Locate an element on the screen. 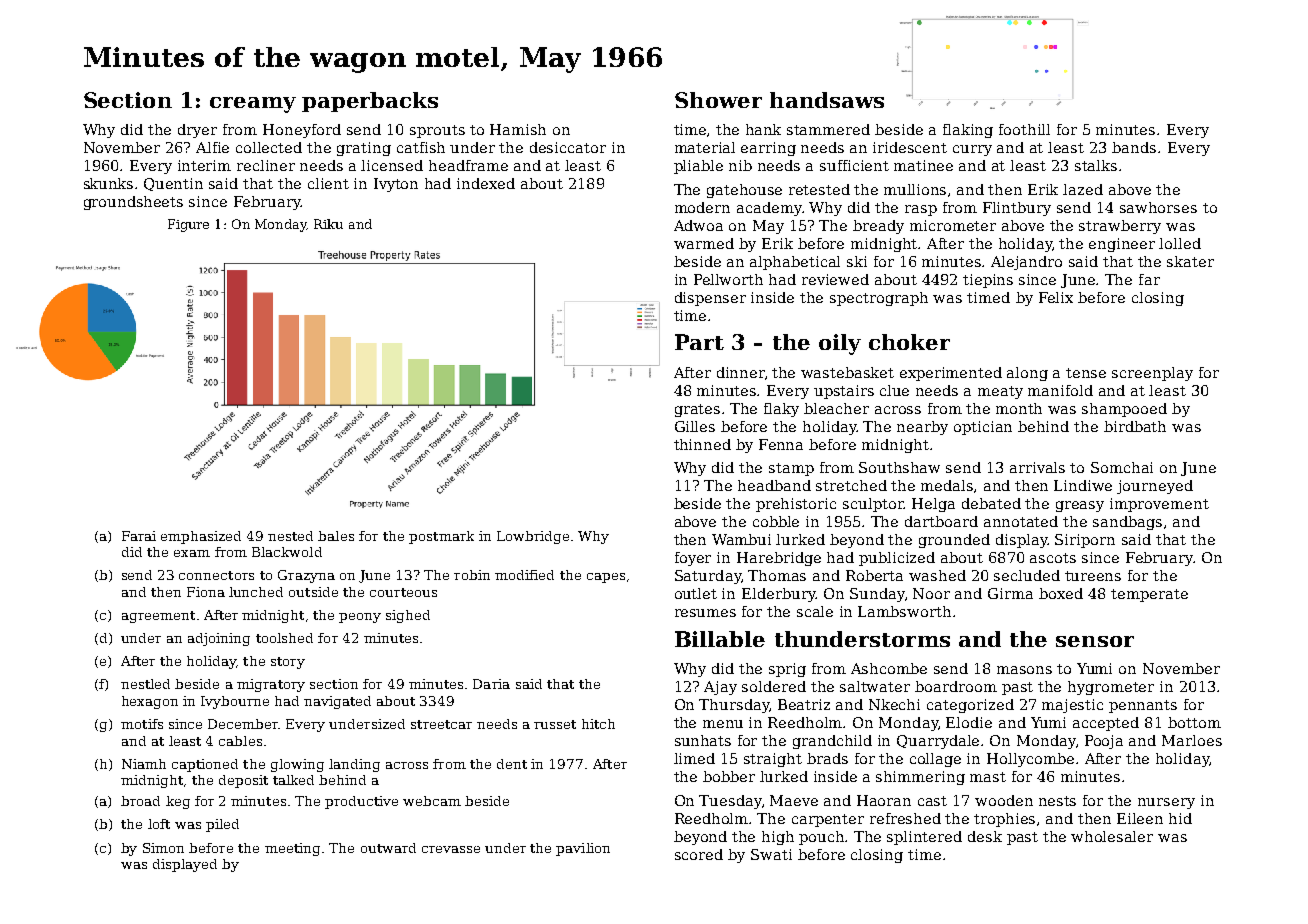 This screenshot has height=924, width=1308. outside is located at coordinates (313, 592).
